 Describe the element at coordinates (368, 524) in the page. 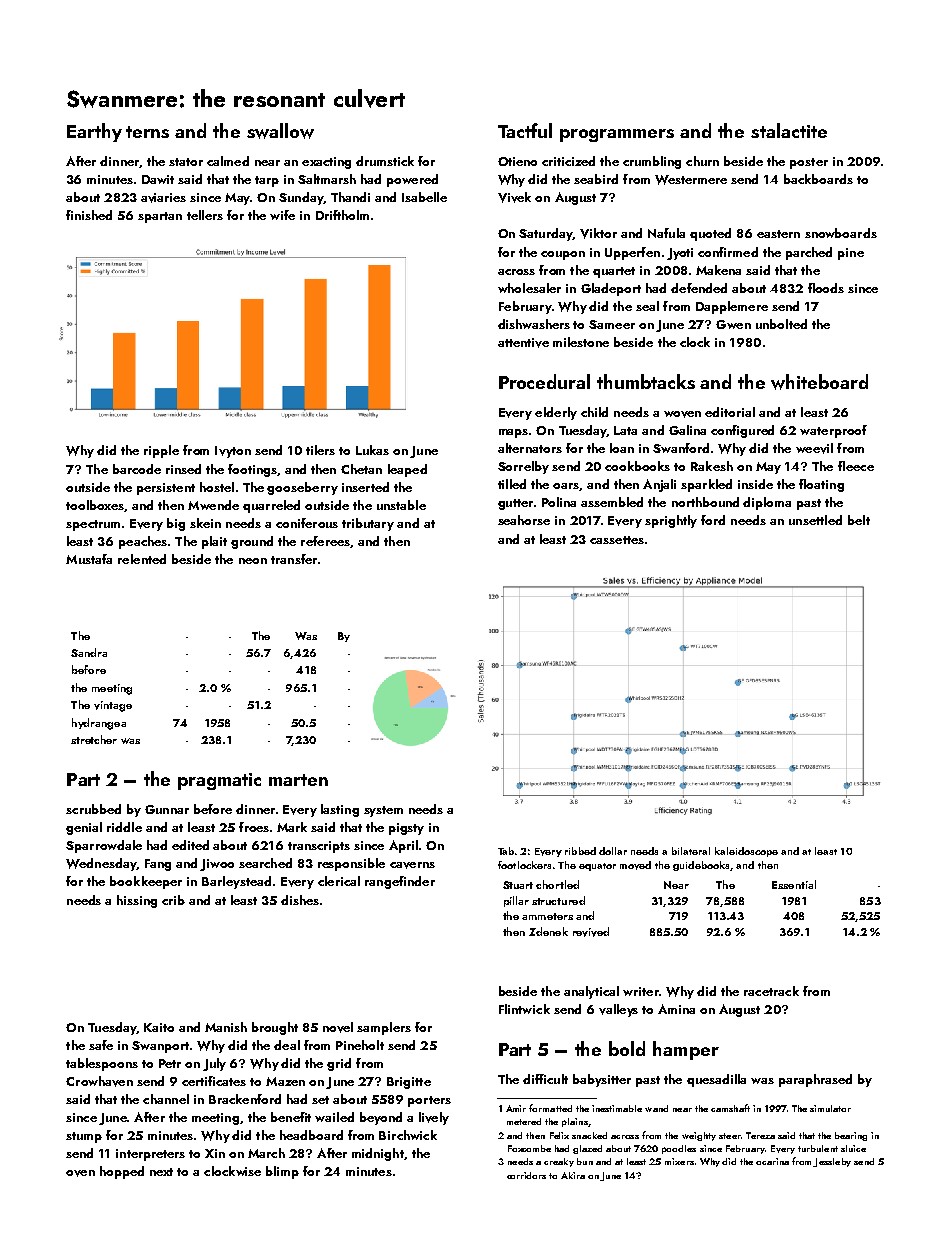

I see `tributary` at that location.
